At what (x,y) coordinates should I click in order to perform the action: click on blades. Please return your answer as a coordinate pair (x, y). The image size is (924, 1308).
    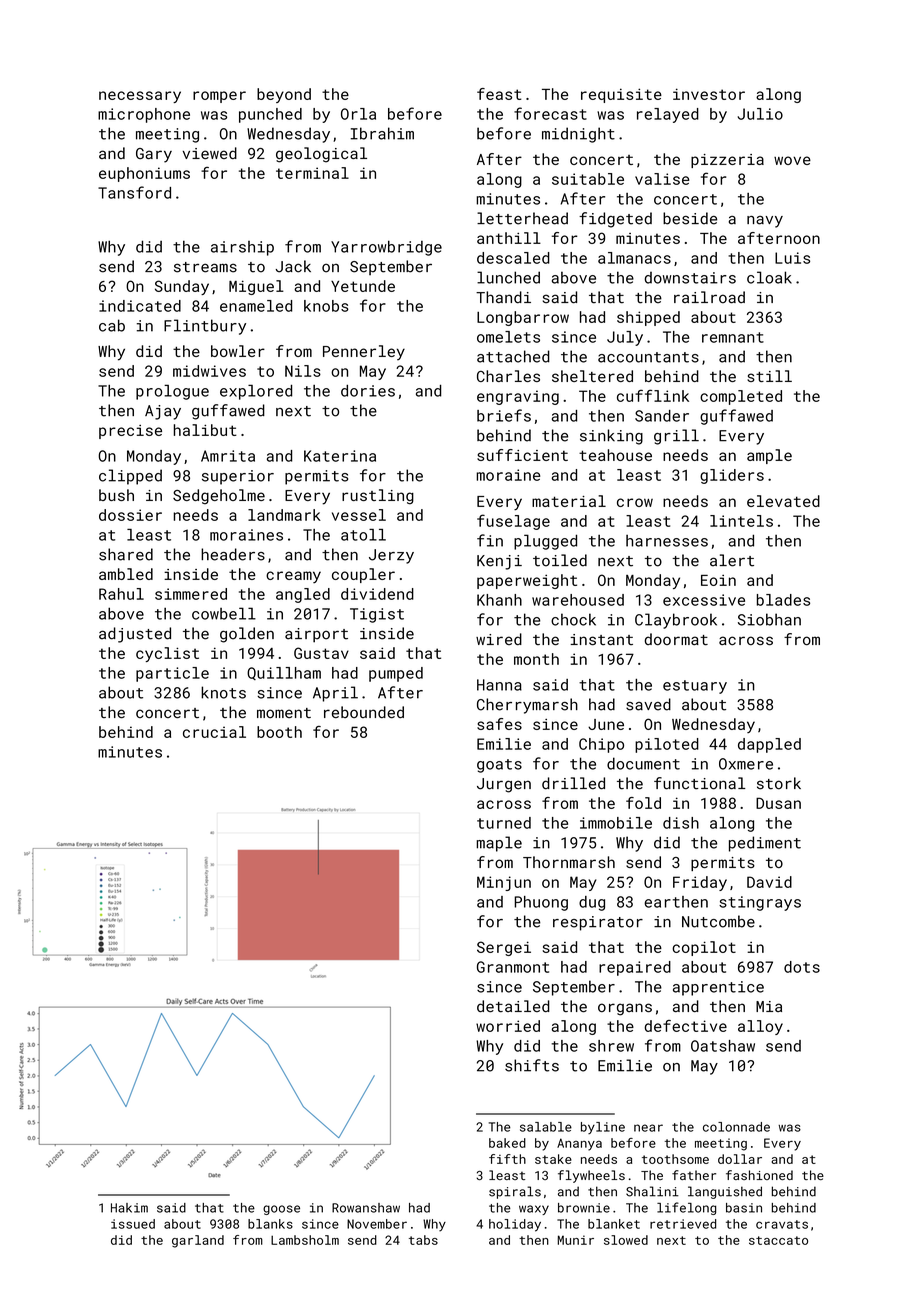
    Looking at the image, I should click on (783, 600).
